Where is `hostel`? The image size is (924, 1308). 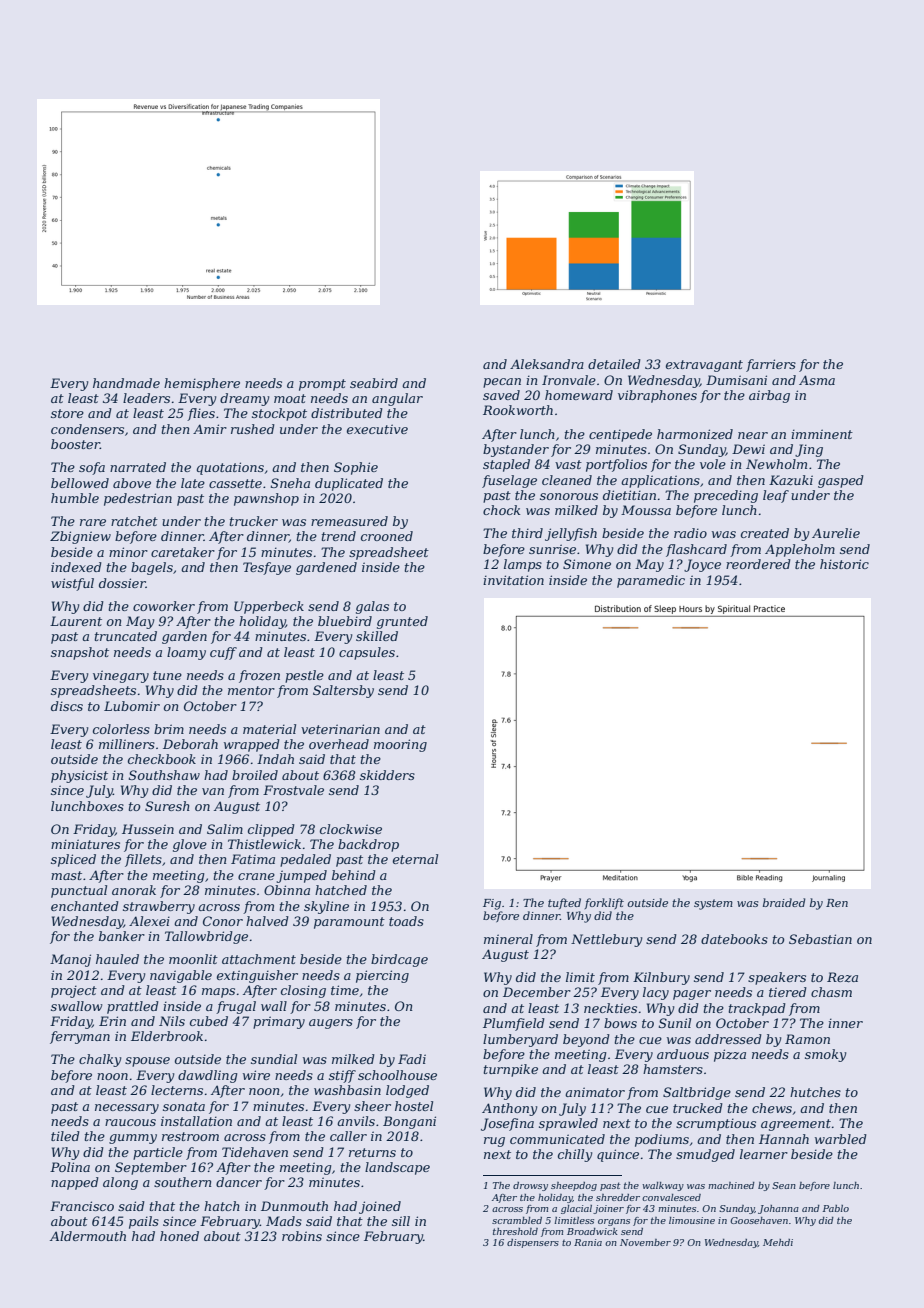 hostel is located at coordinates (414, 1106).
